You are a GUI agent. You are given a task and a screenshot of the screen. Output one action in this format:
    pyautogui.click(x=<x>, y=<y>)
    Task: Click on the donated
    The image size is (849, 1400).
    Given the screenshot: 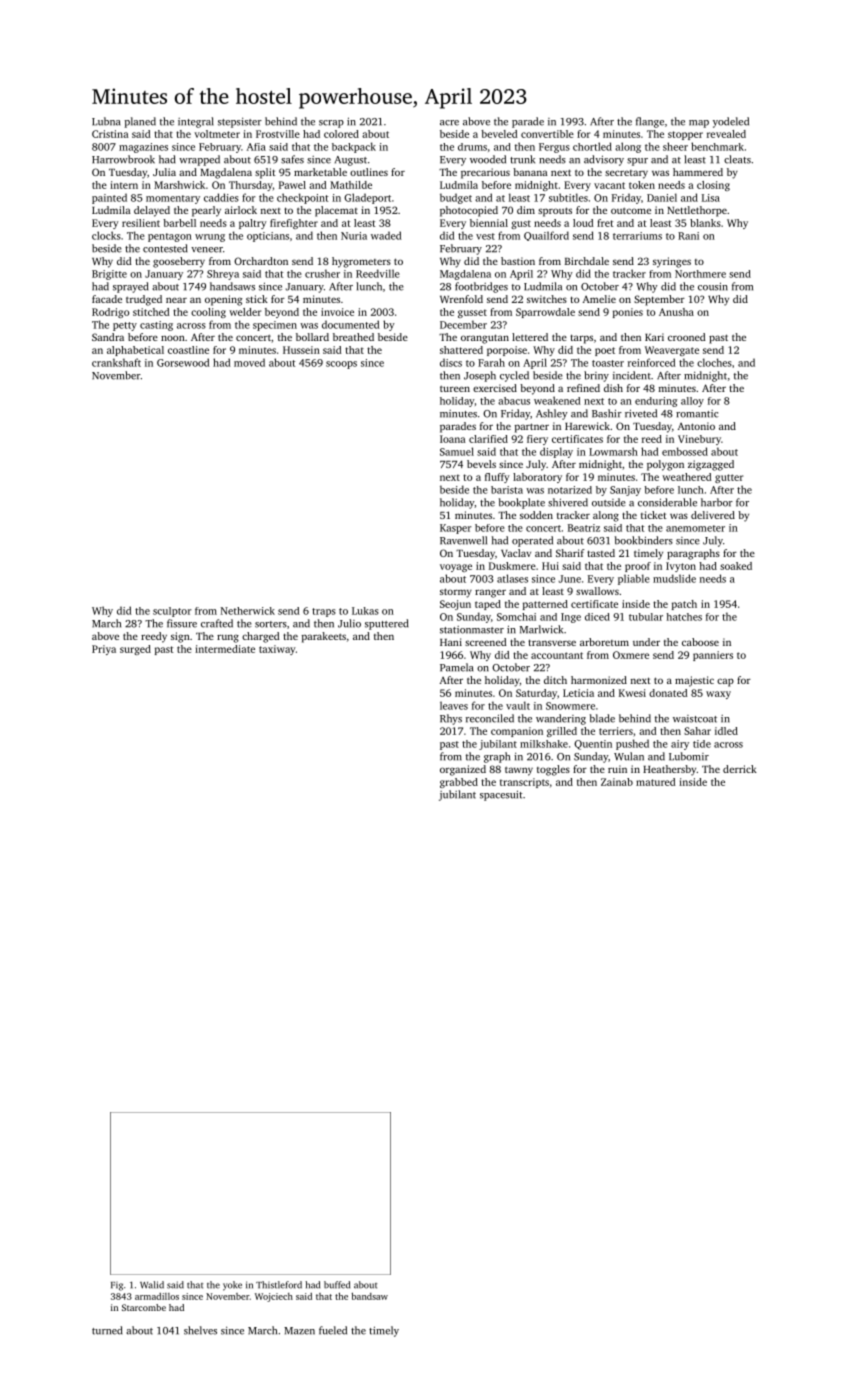 What is the action you would take?
    pyautogui.click(x=668, y=693)
